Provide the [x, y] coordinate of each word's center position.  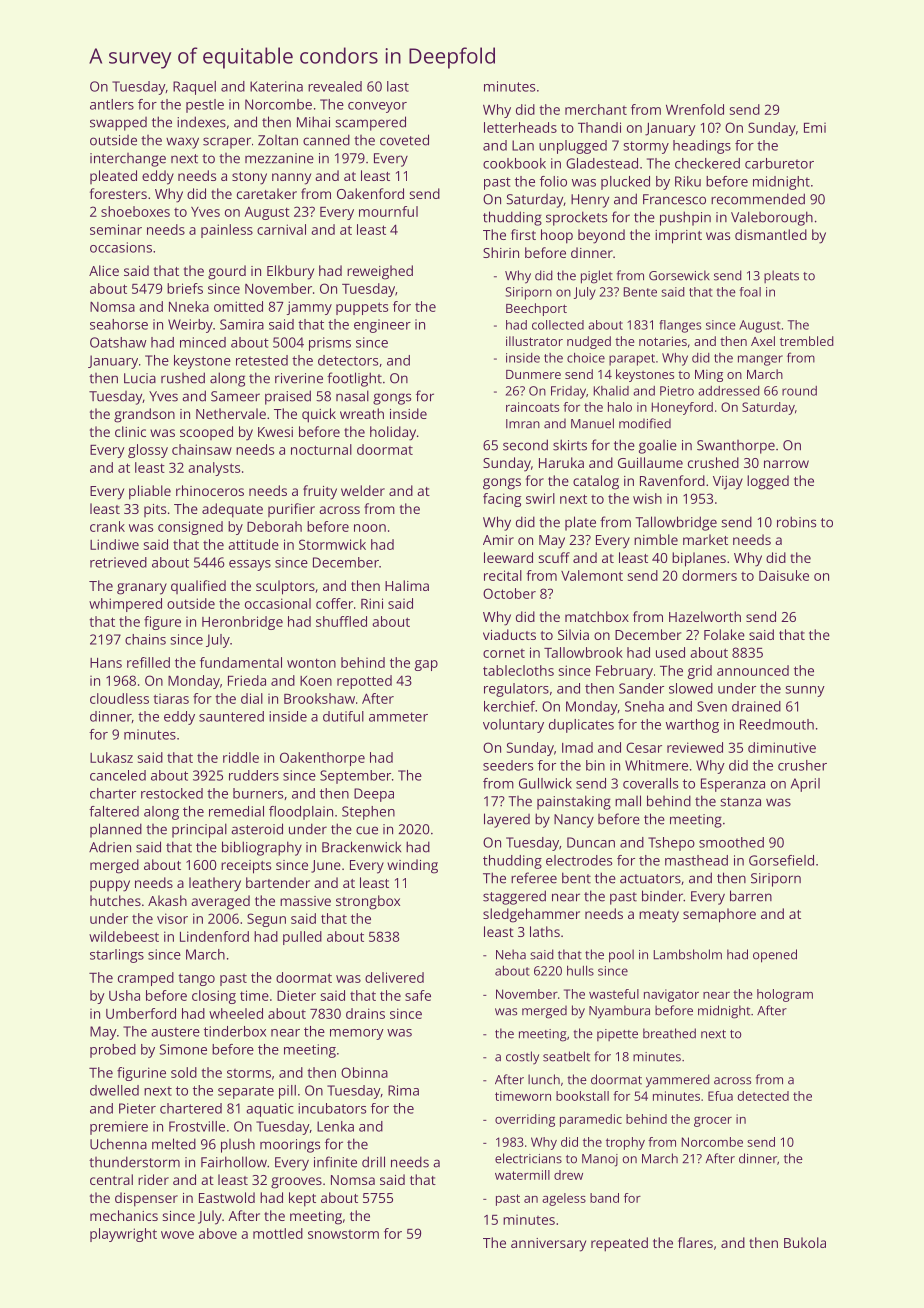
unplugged [573, 147]
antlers [112, 104]
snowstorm [343, 1234]
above [218, 1233]
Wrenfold [695, 109]
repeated [619, 1244]
